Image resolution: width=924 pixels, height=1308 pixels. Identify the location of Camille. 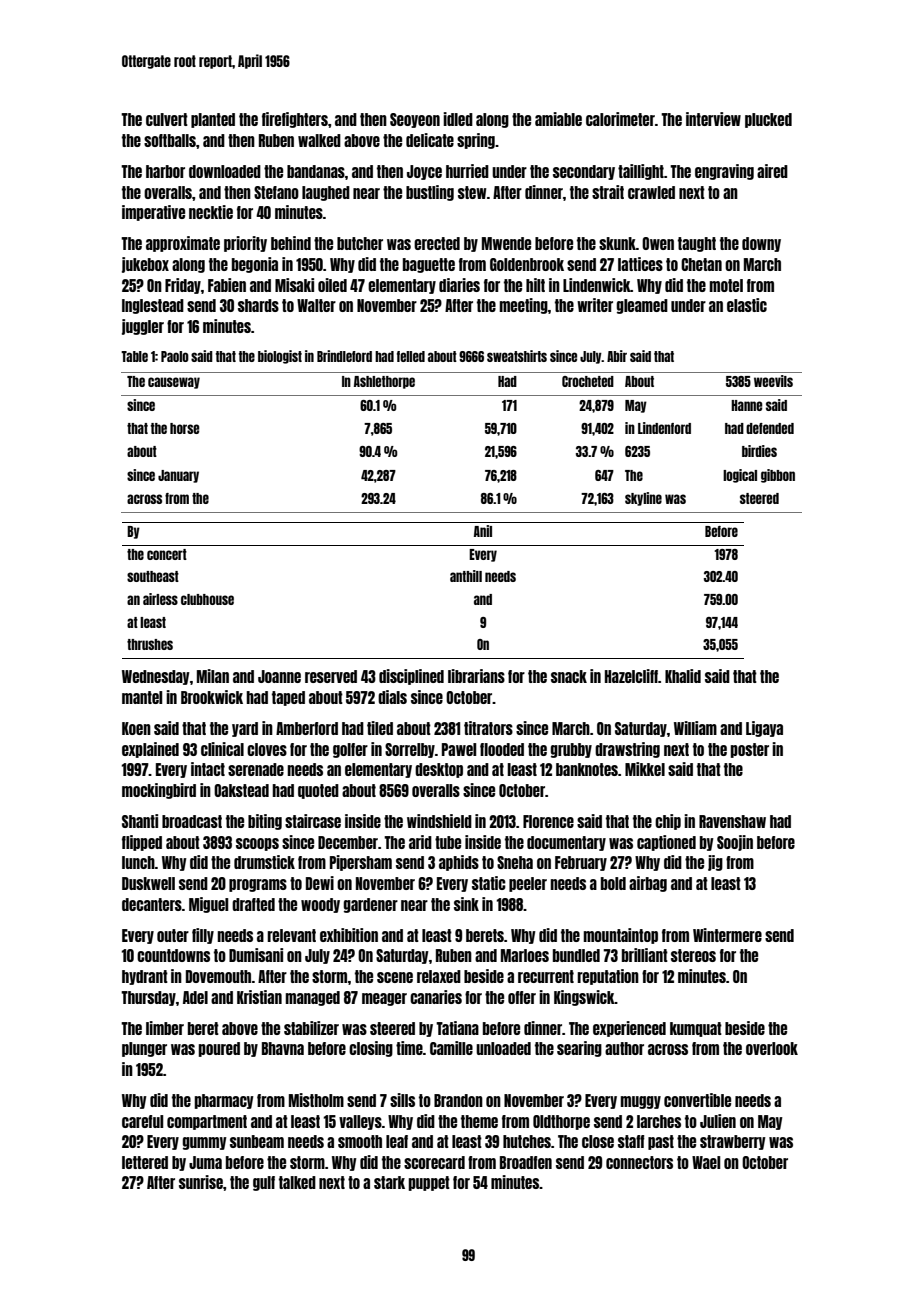
(451, 1048).
